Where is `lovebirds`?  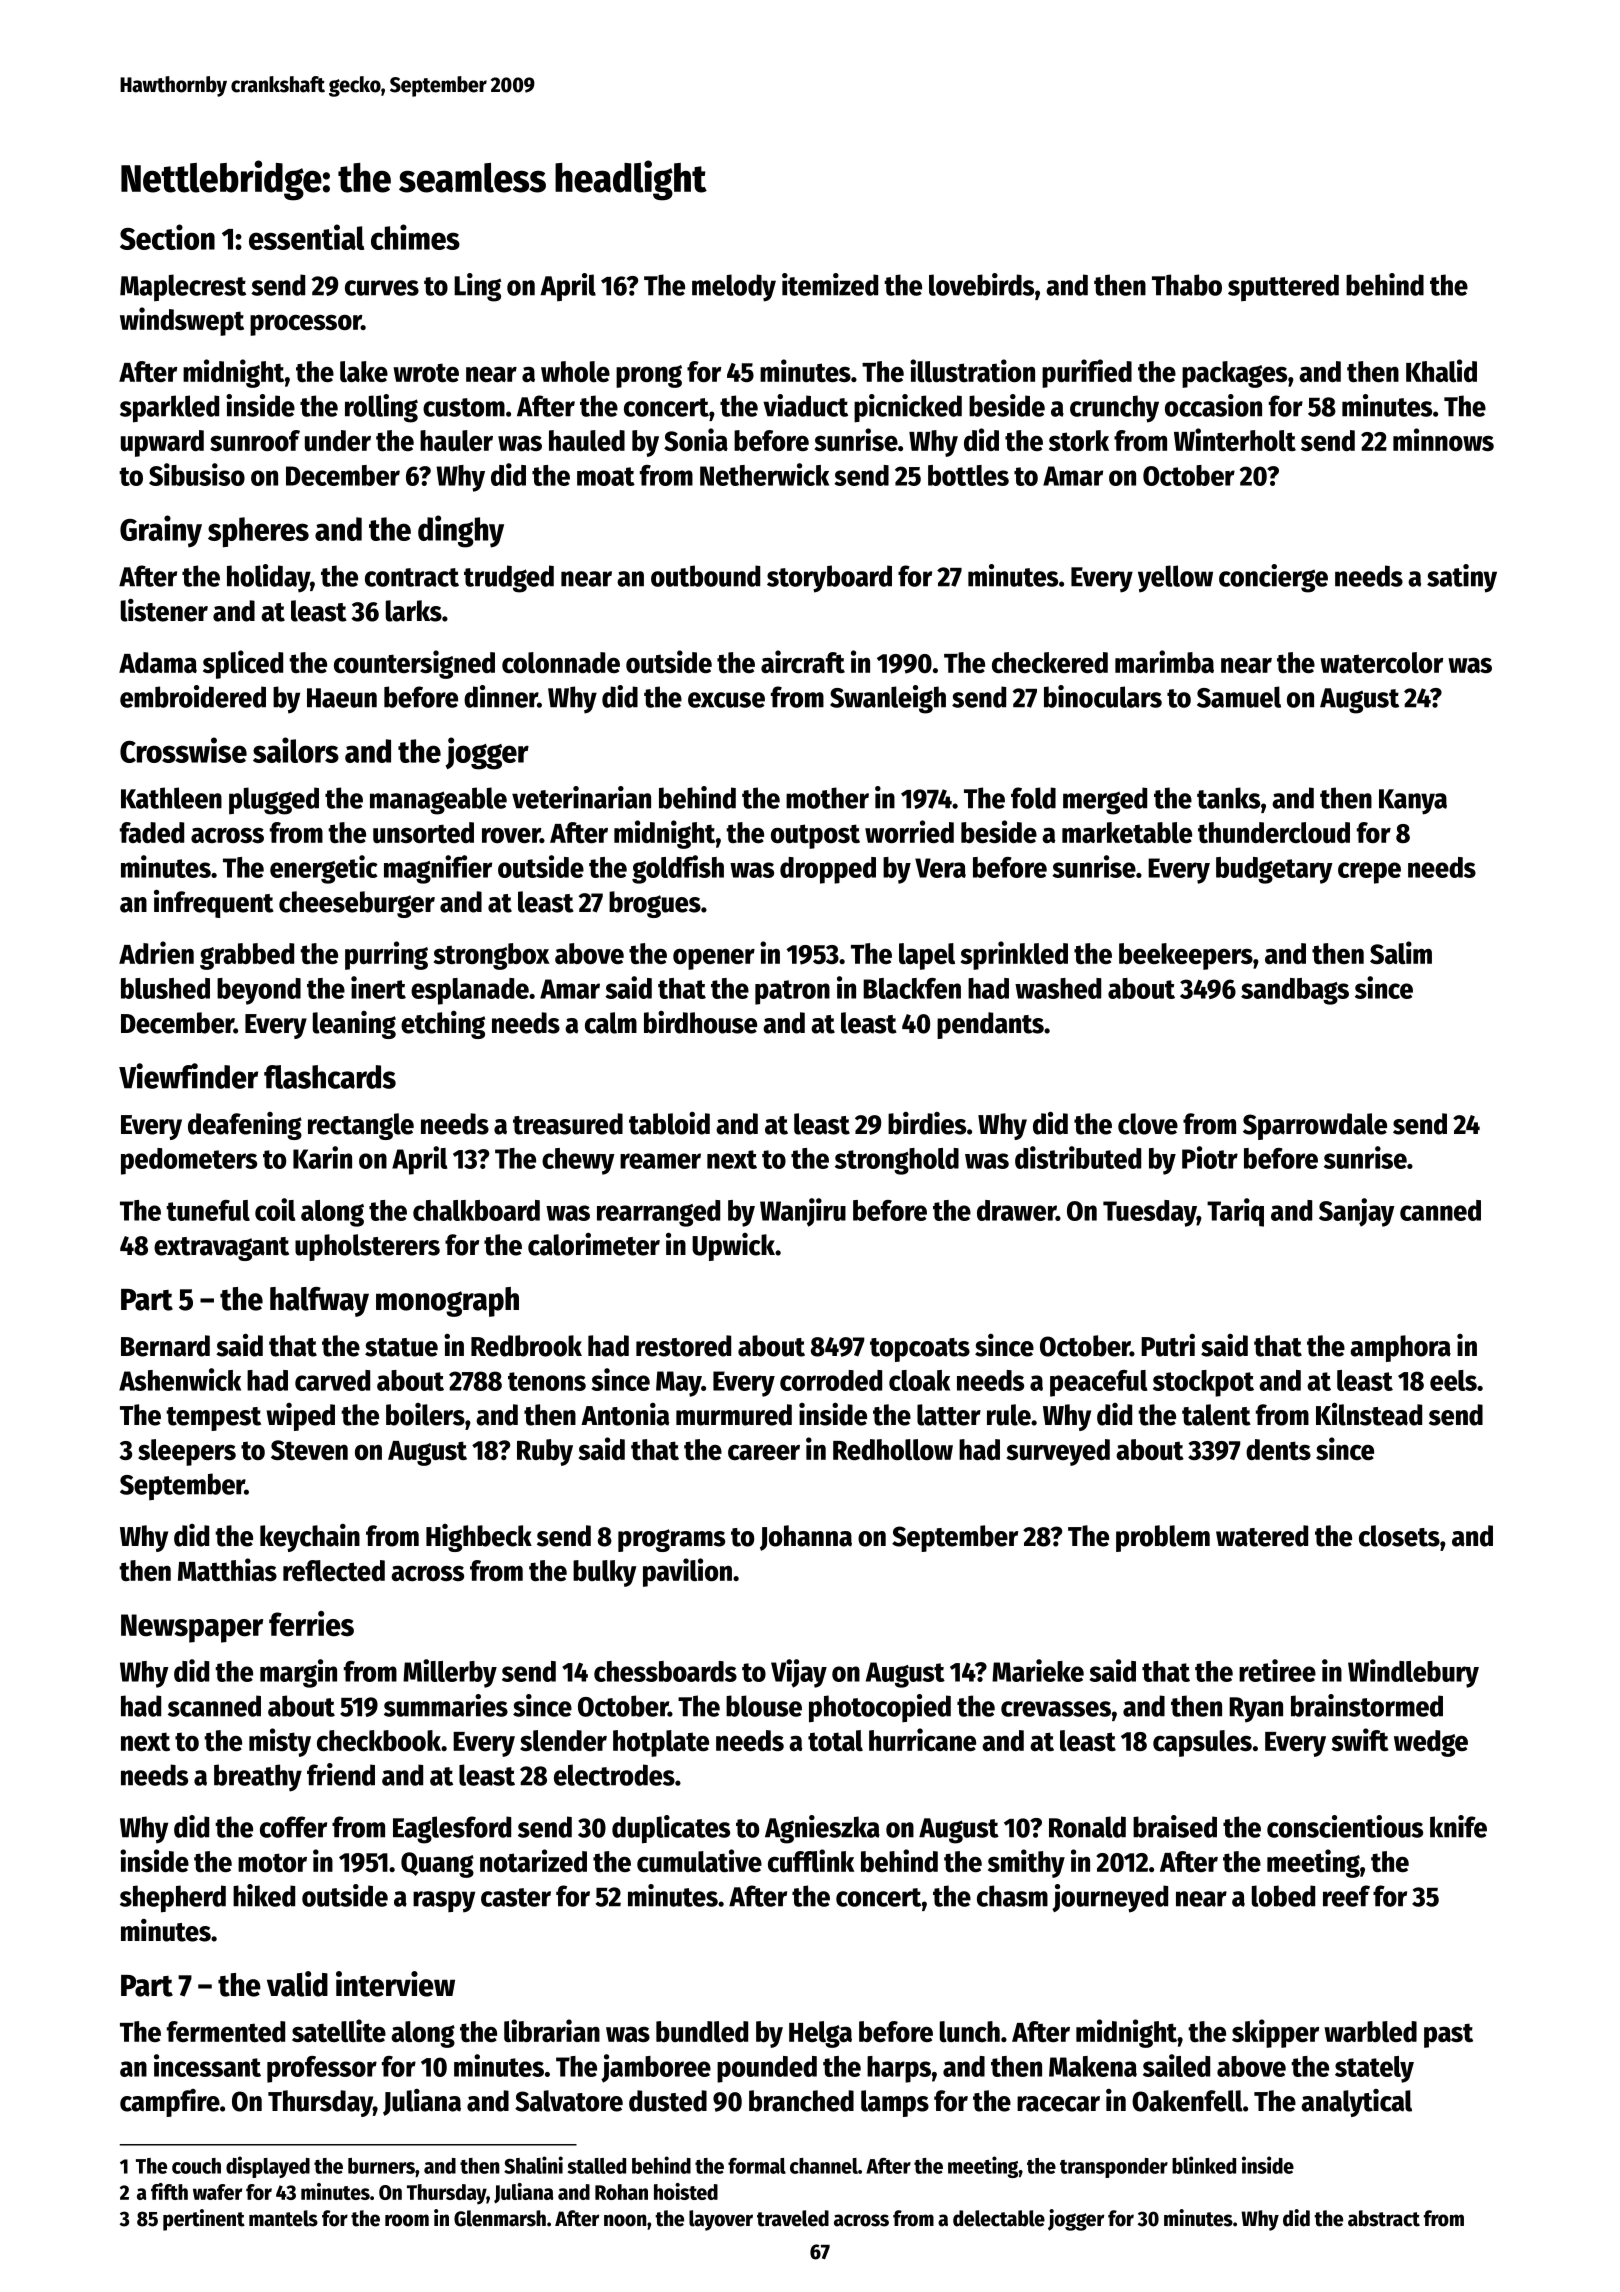 lovebirds is located at coordinates (981, 284).
